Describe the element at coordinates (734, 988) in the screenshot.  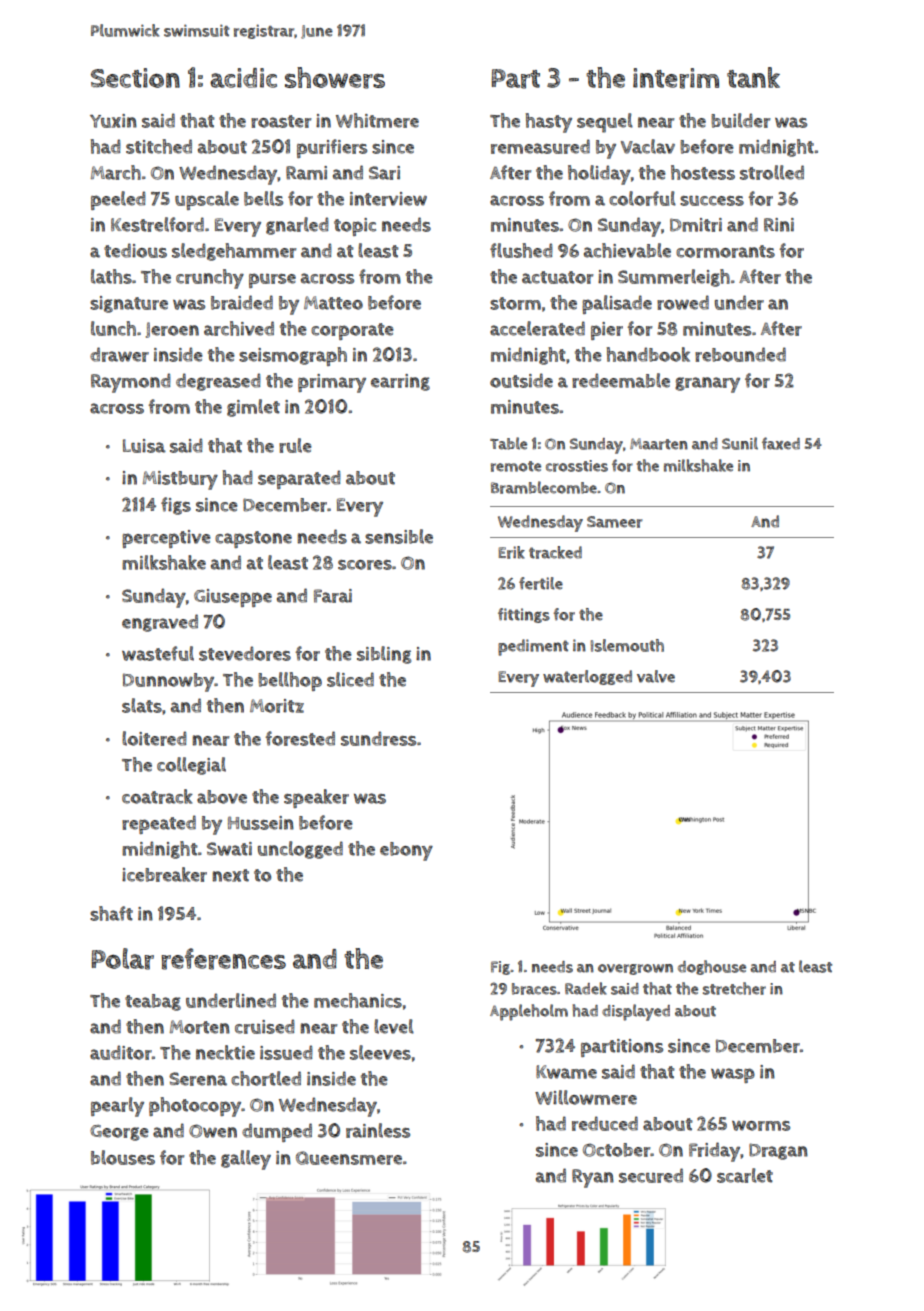
I see `stretcher` at that location.
